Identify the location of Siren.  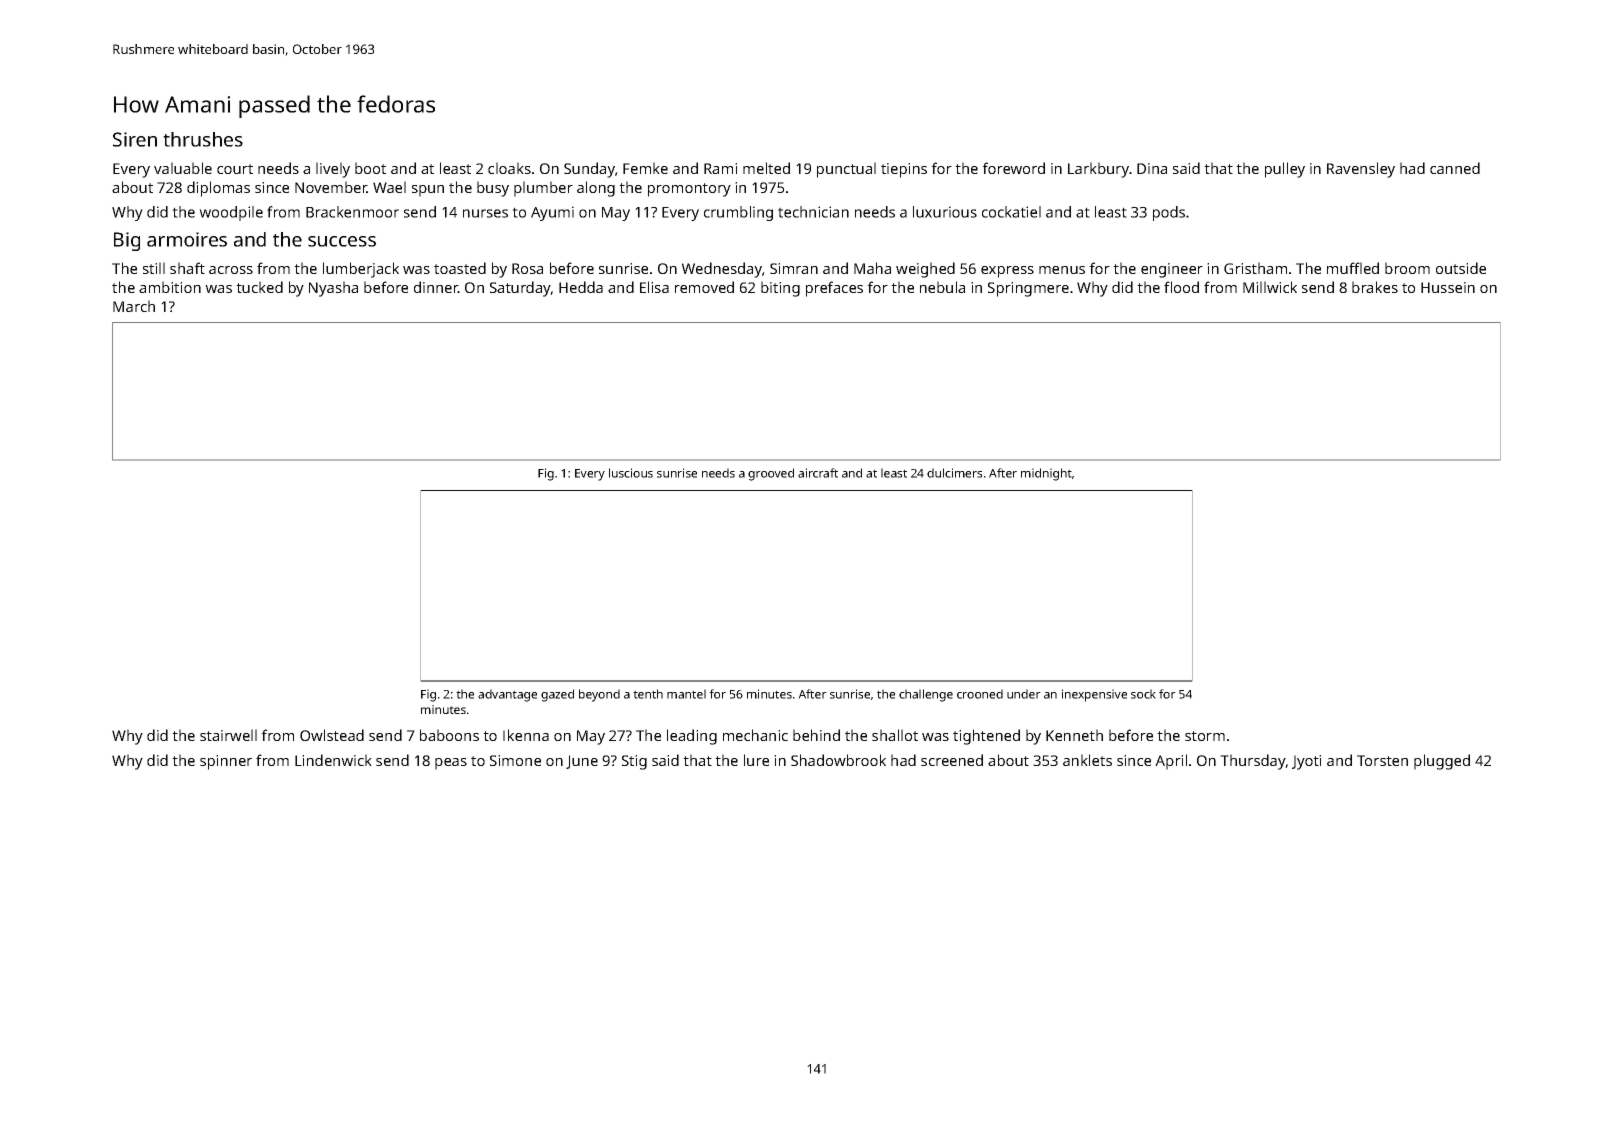
(135, 139).
